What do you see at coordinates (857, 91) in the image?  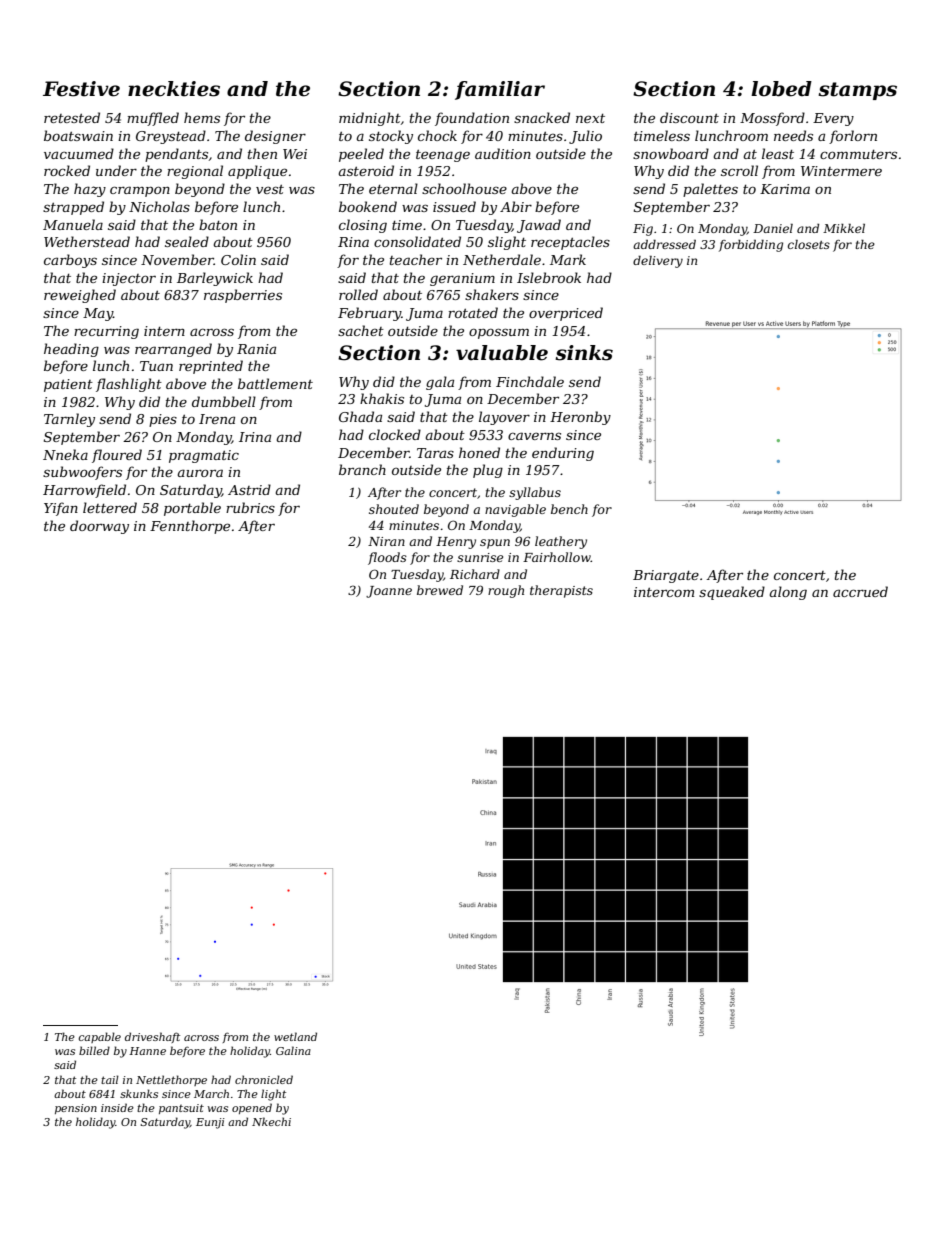 I see `stamps` at bounding box center [857, 91].
